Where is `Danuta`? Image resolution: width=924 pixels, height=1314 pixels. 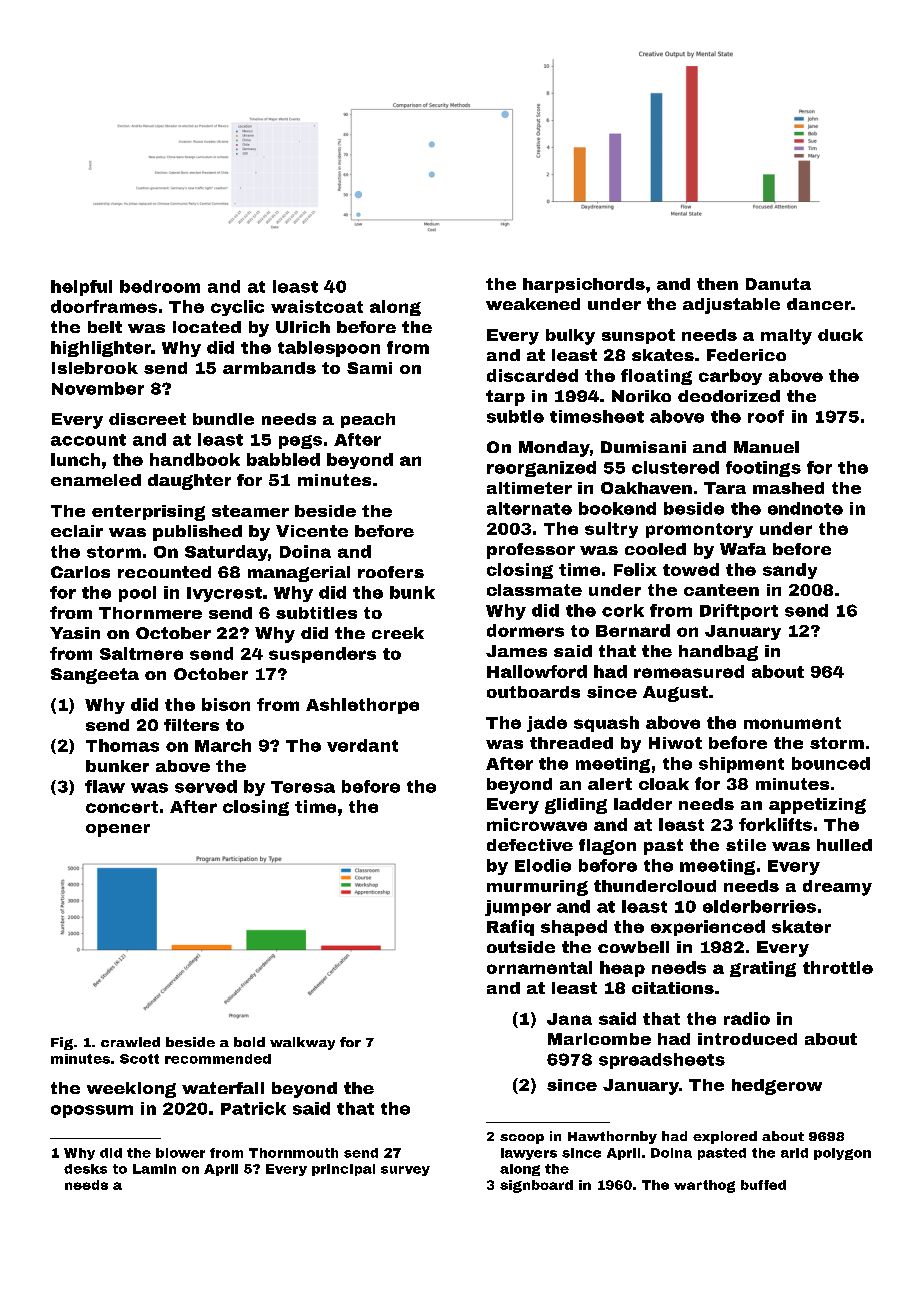 Danuta is located at coordinates (778, 284).
